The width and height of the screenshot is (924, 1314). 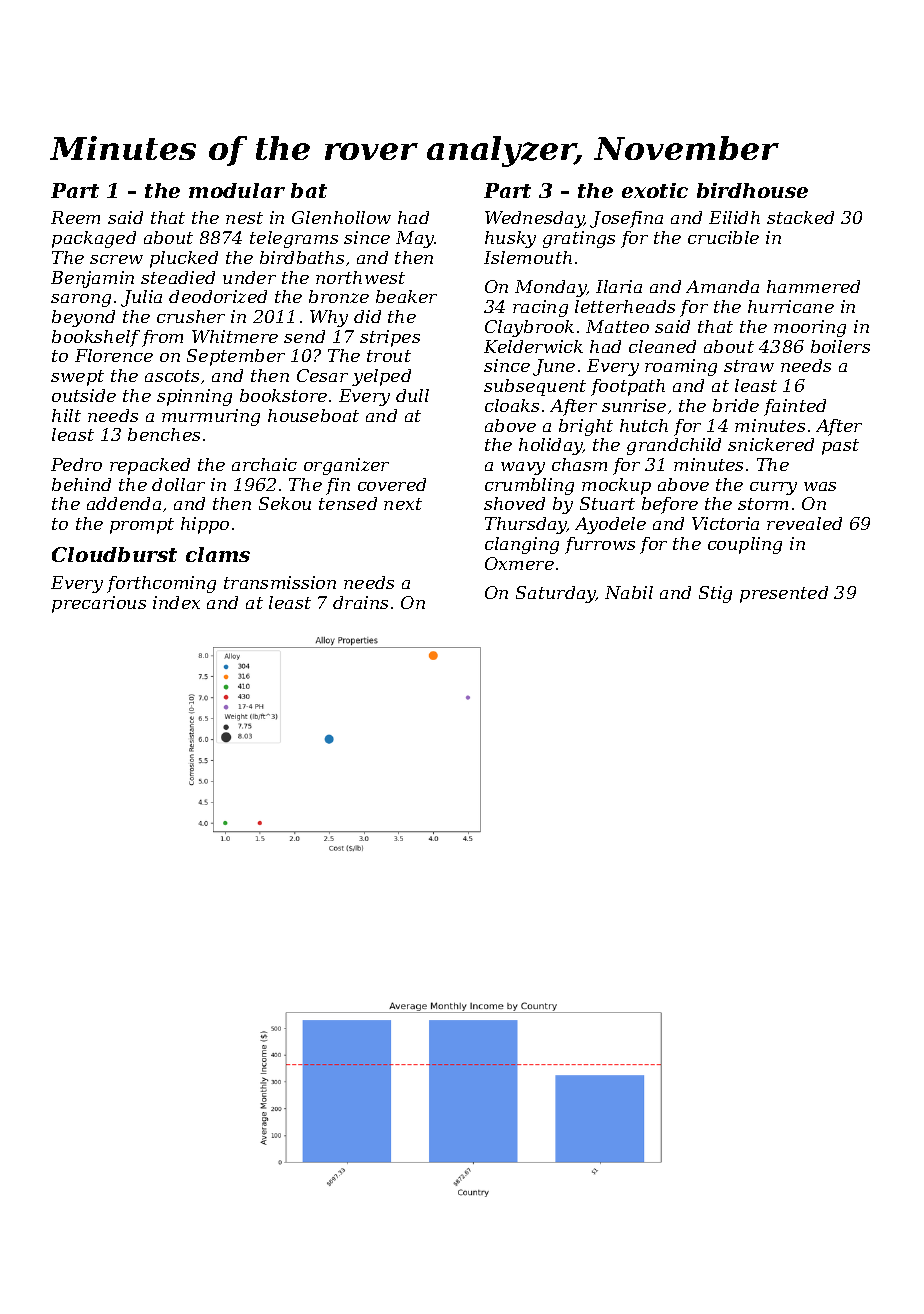 What do you see at coordinates (249, 277) in the screenshot?
I see `under` at bounding box center [249, 277].
